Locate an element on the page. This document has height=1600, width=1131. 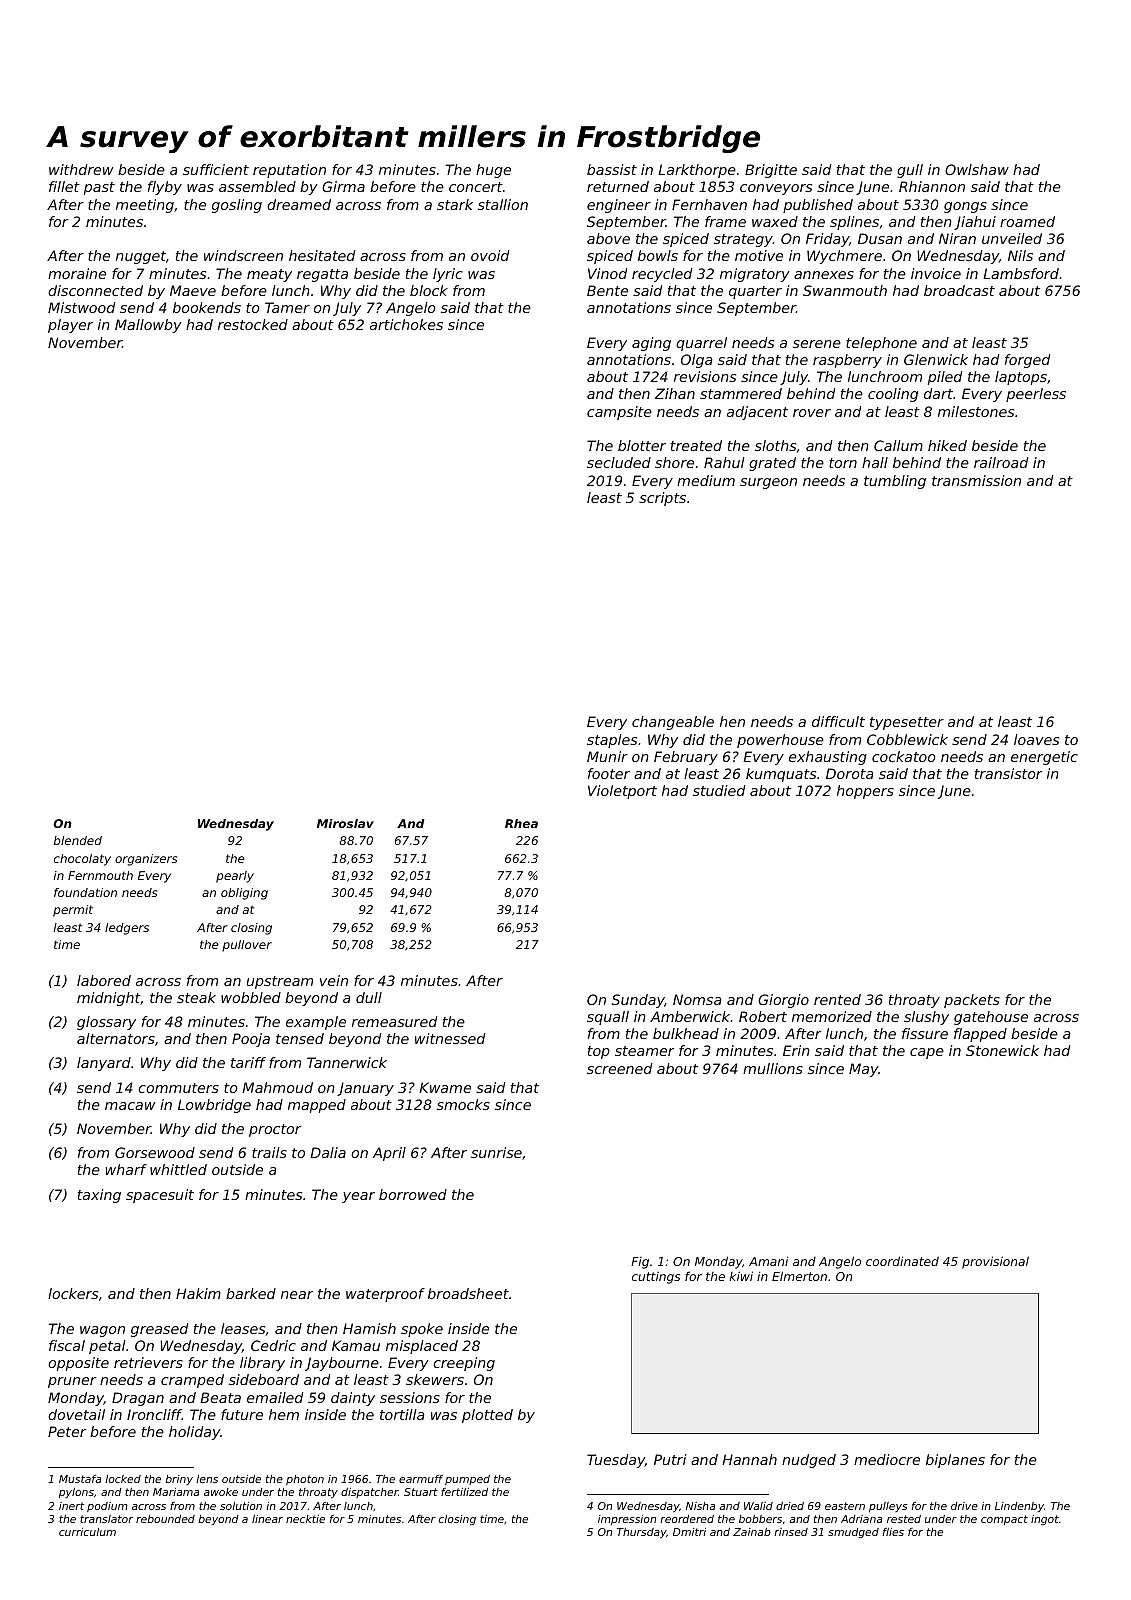
Cedric is located at coordinates (273, 1345).
